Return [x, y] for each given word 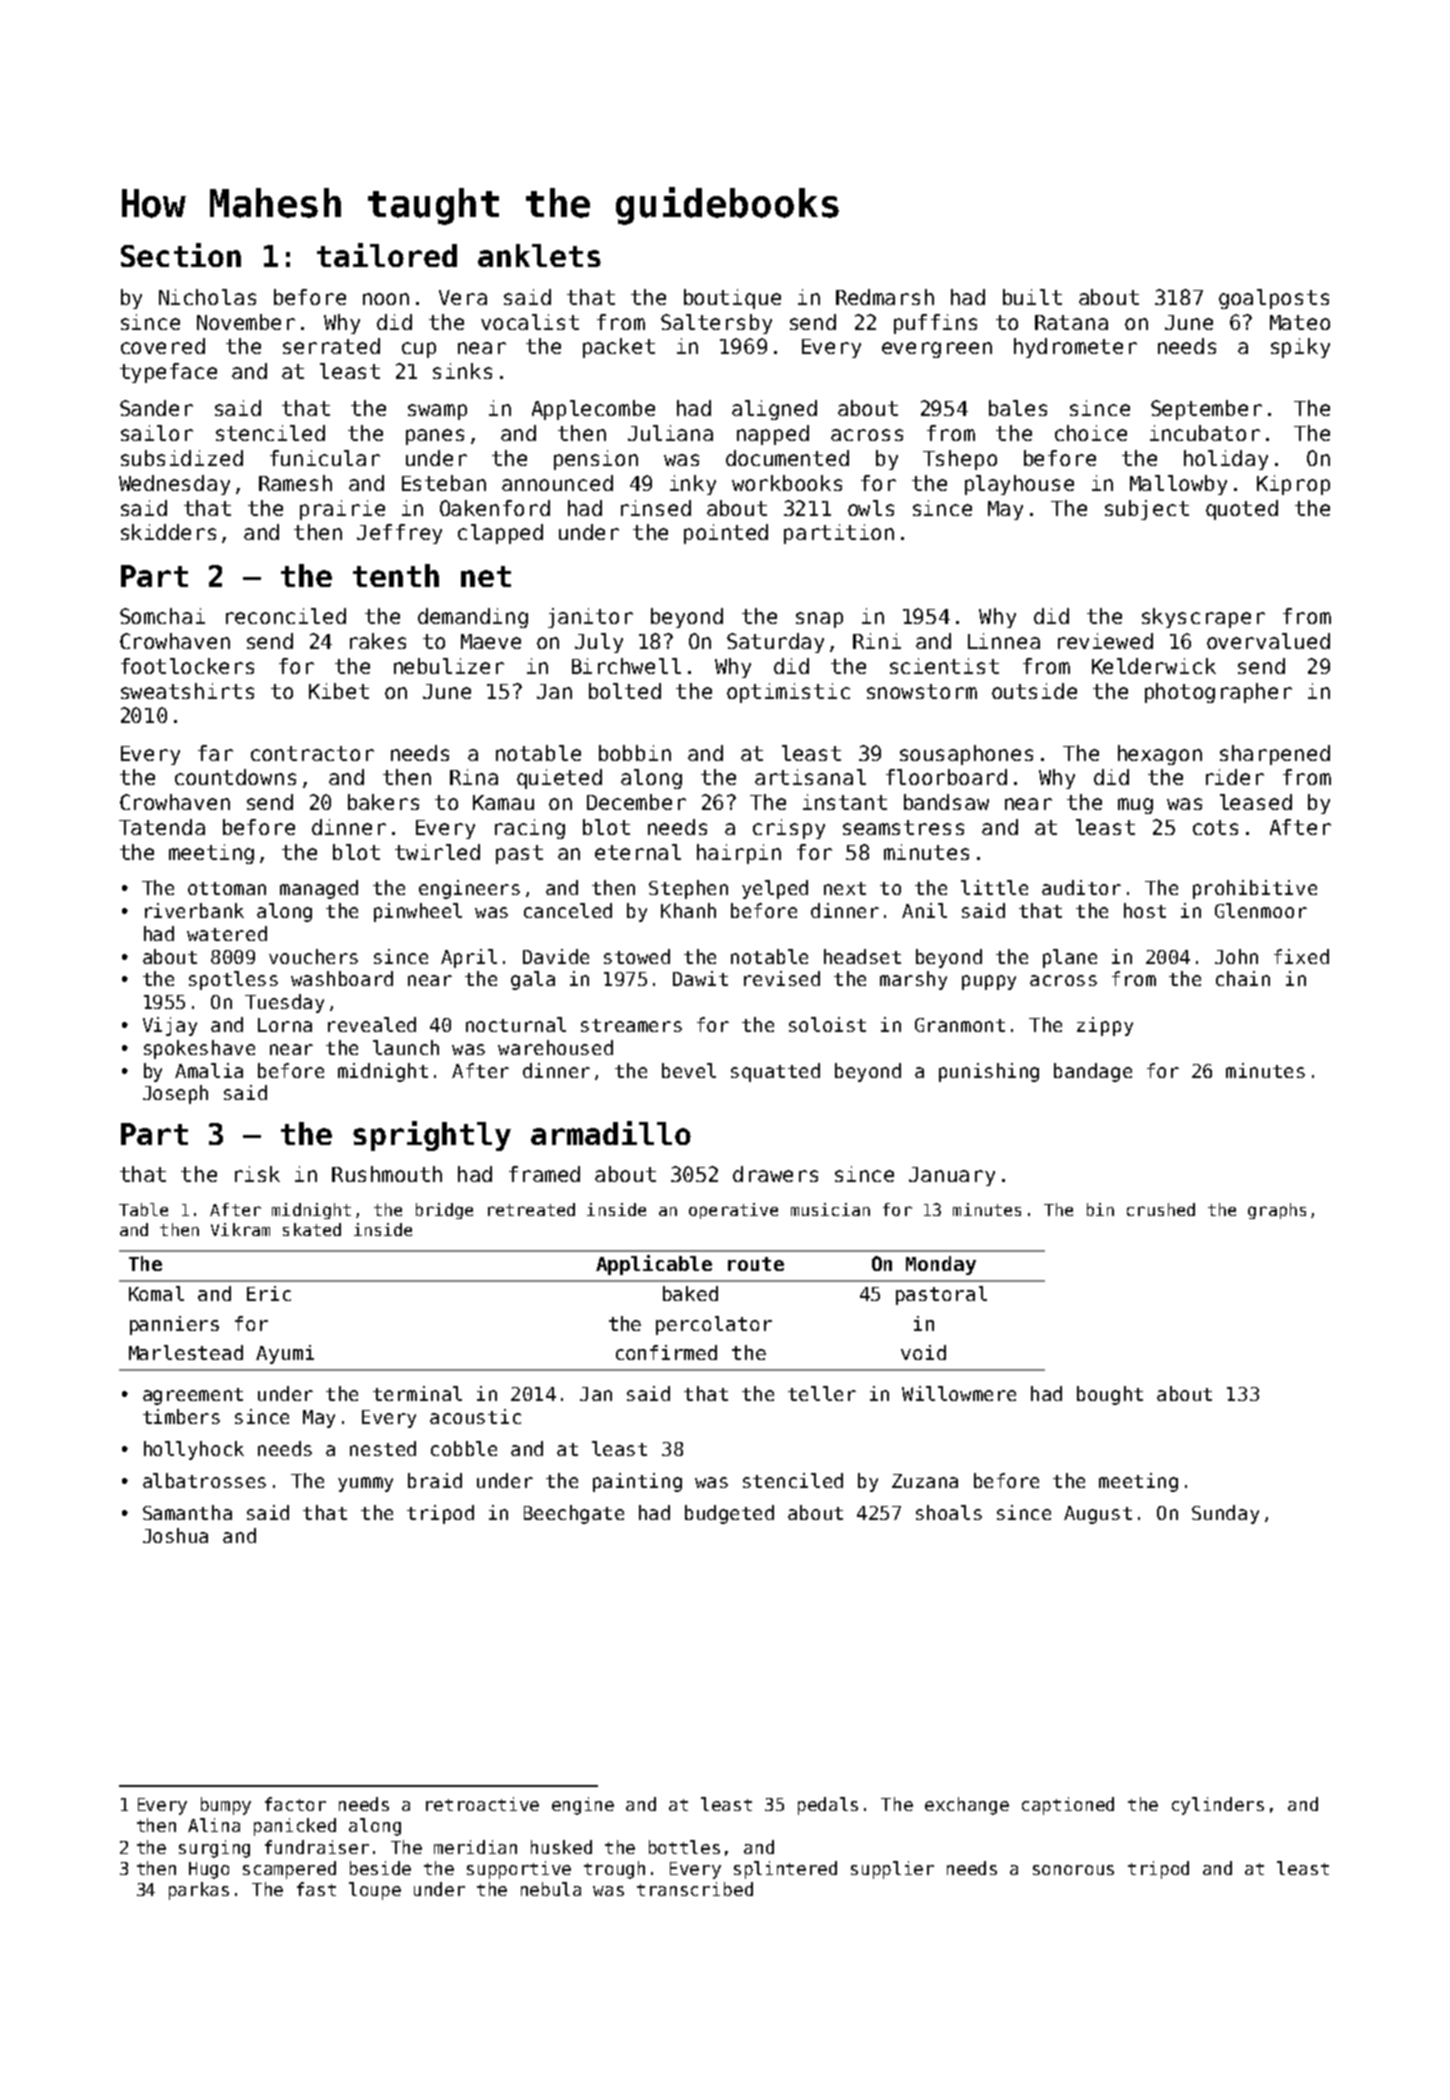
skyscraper [1203, 618]
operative [733, 1211]
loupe [375, 1891]
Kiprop [1293, 485]
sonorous [1073, 1870]
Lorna [285, 1025]
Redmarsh [885, 297]
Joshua [175, 1535]
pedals [828, 1806]
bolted [625, 691]
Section [181, 255]
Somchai [162, 616]
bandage [1093, 1072]
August [1098, 1515]
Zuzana [925, 1481]
